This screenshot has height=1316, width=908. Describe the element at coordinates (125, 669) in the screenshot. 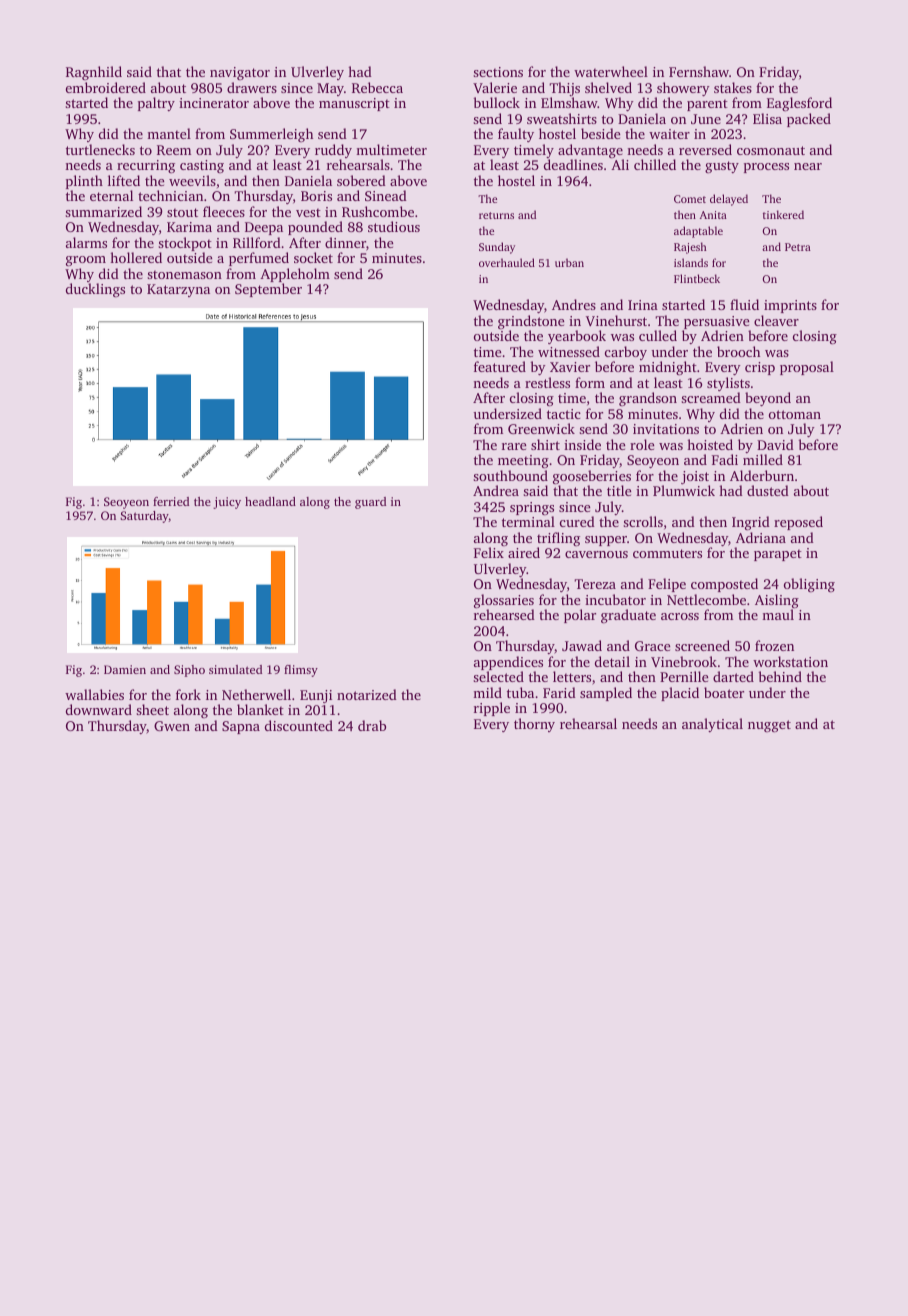

I see `Damien` at that location.
